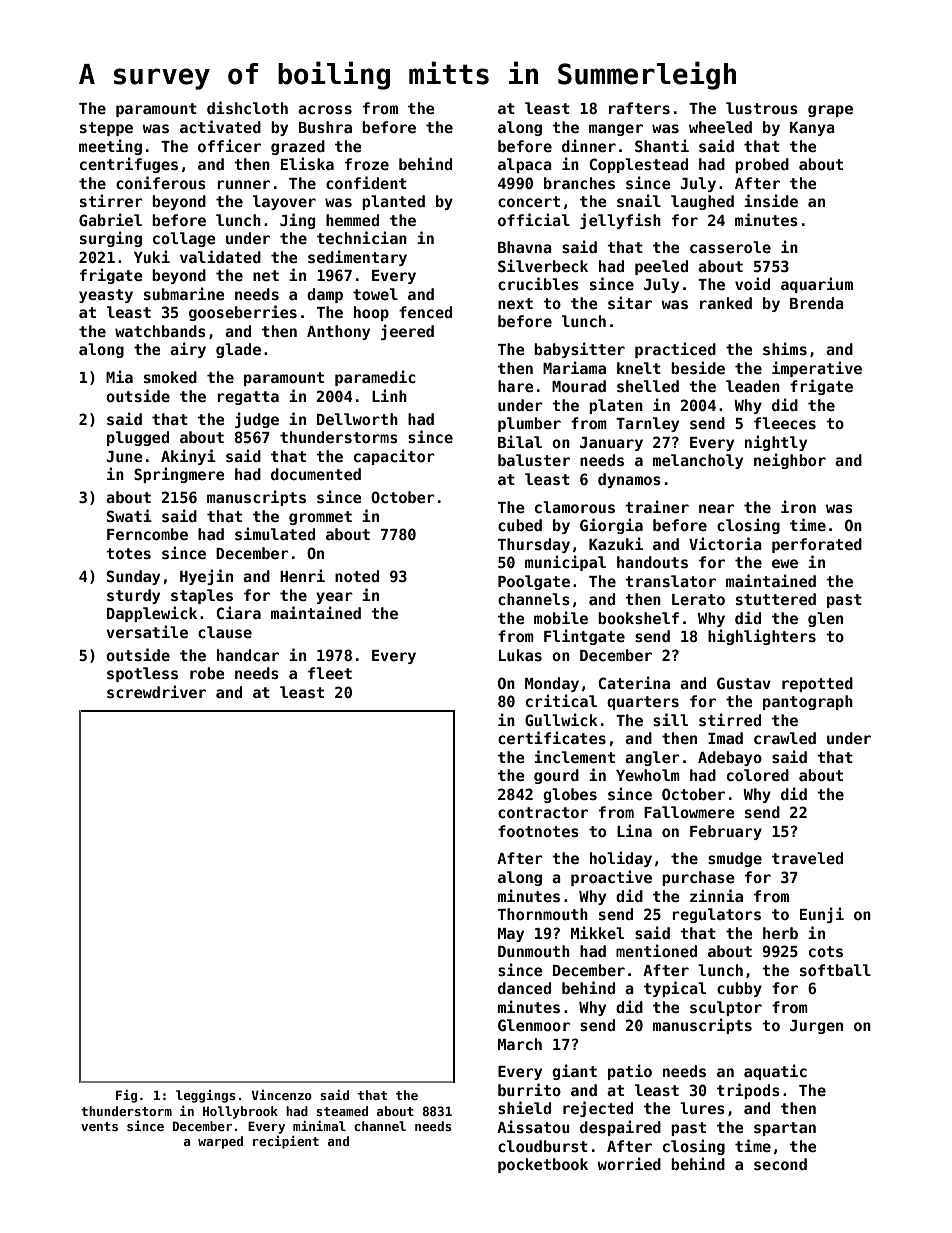  What do you see at coordinates (698, 367) in the screenshot?
I see `beside` at bounding box center [698, 367].
